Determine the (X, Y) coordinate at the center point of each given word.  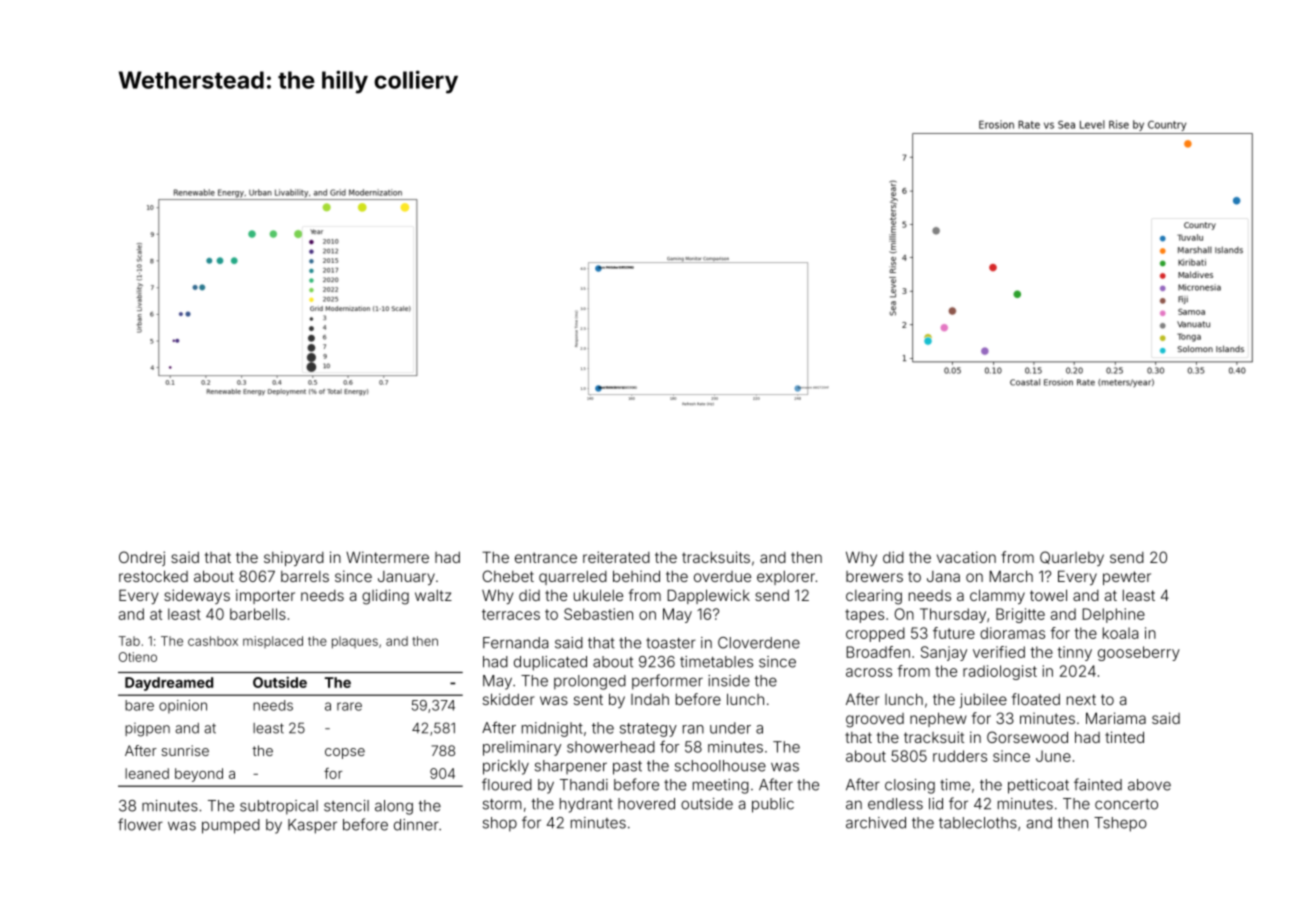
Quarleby (1072, 558)
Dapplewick (708, 596)
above (1149, 785)
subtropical (279, 807)
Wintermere (387, 557)
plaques (355, 642)
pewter (1127, 578)
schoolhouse (720, 766)
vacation (966, 557)
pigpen (147, 730)
